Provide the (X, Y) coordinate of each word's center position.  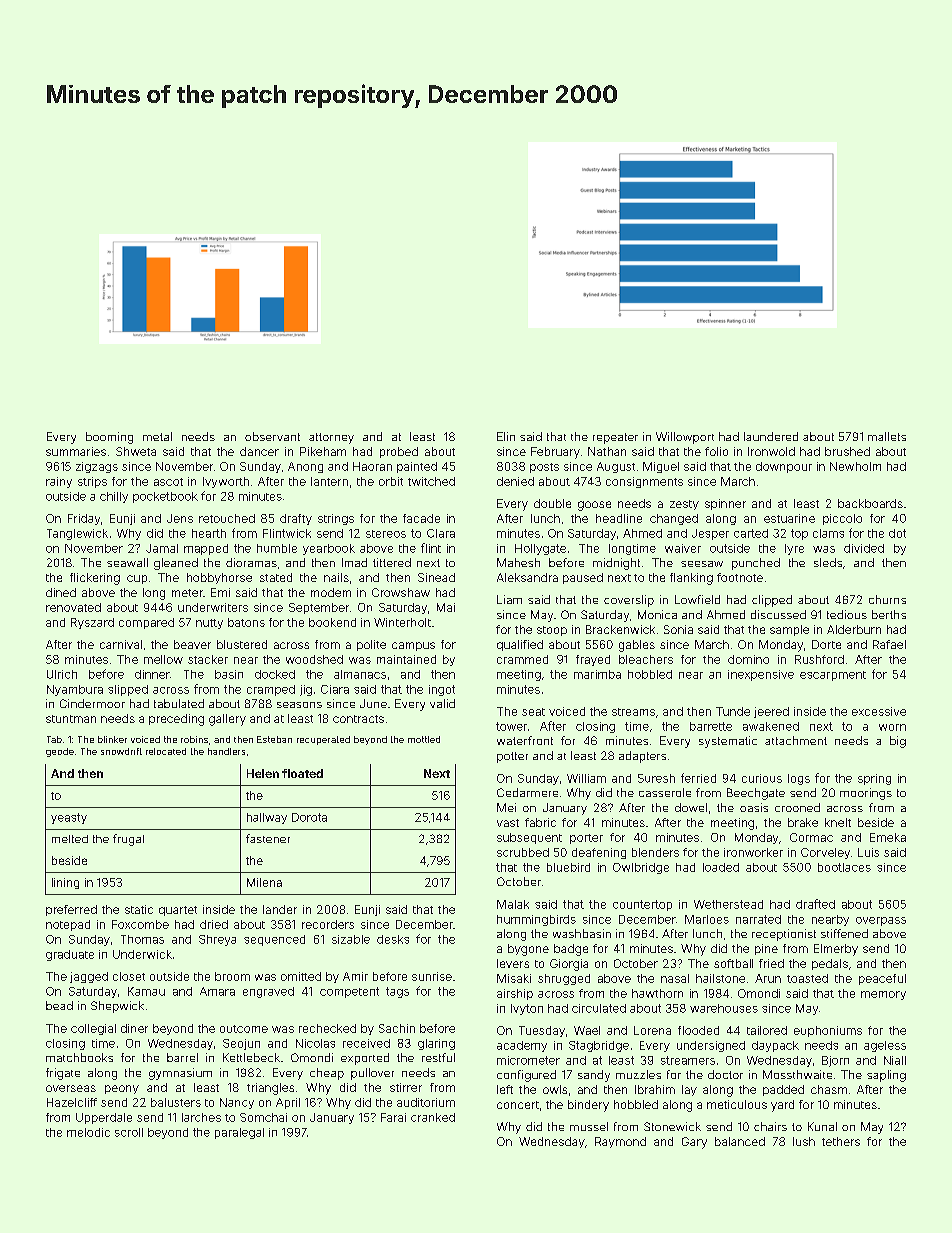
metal (157, 436)
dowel (691, 807)
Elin (506, 436)
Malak (513, 904)
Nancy (237, 1103)
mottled (424, 739)
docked (275, 674)
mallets (887, 436)
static (139, 909)
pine (766, 949)
